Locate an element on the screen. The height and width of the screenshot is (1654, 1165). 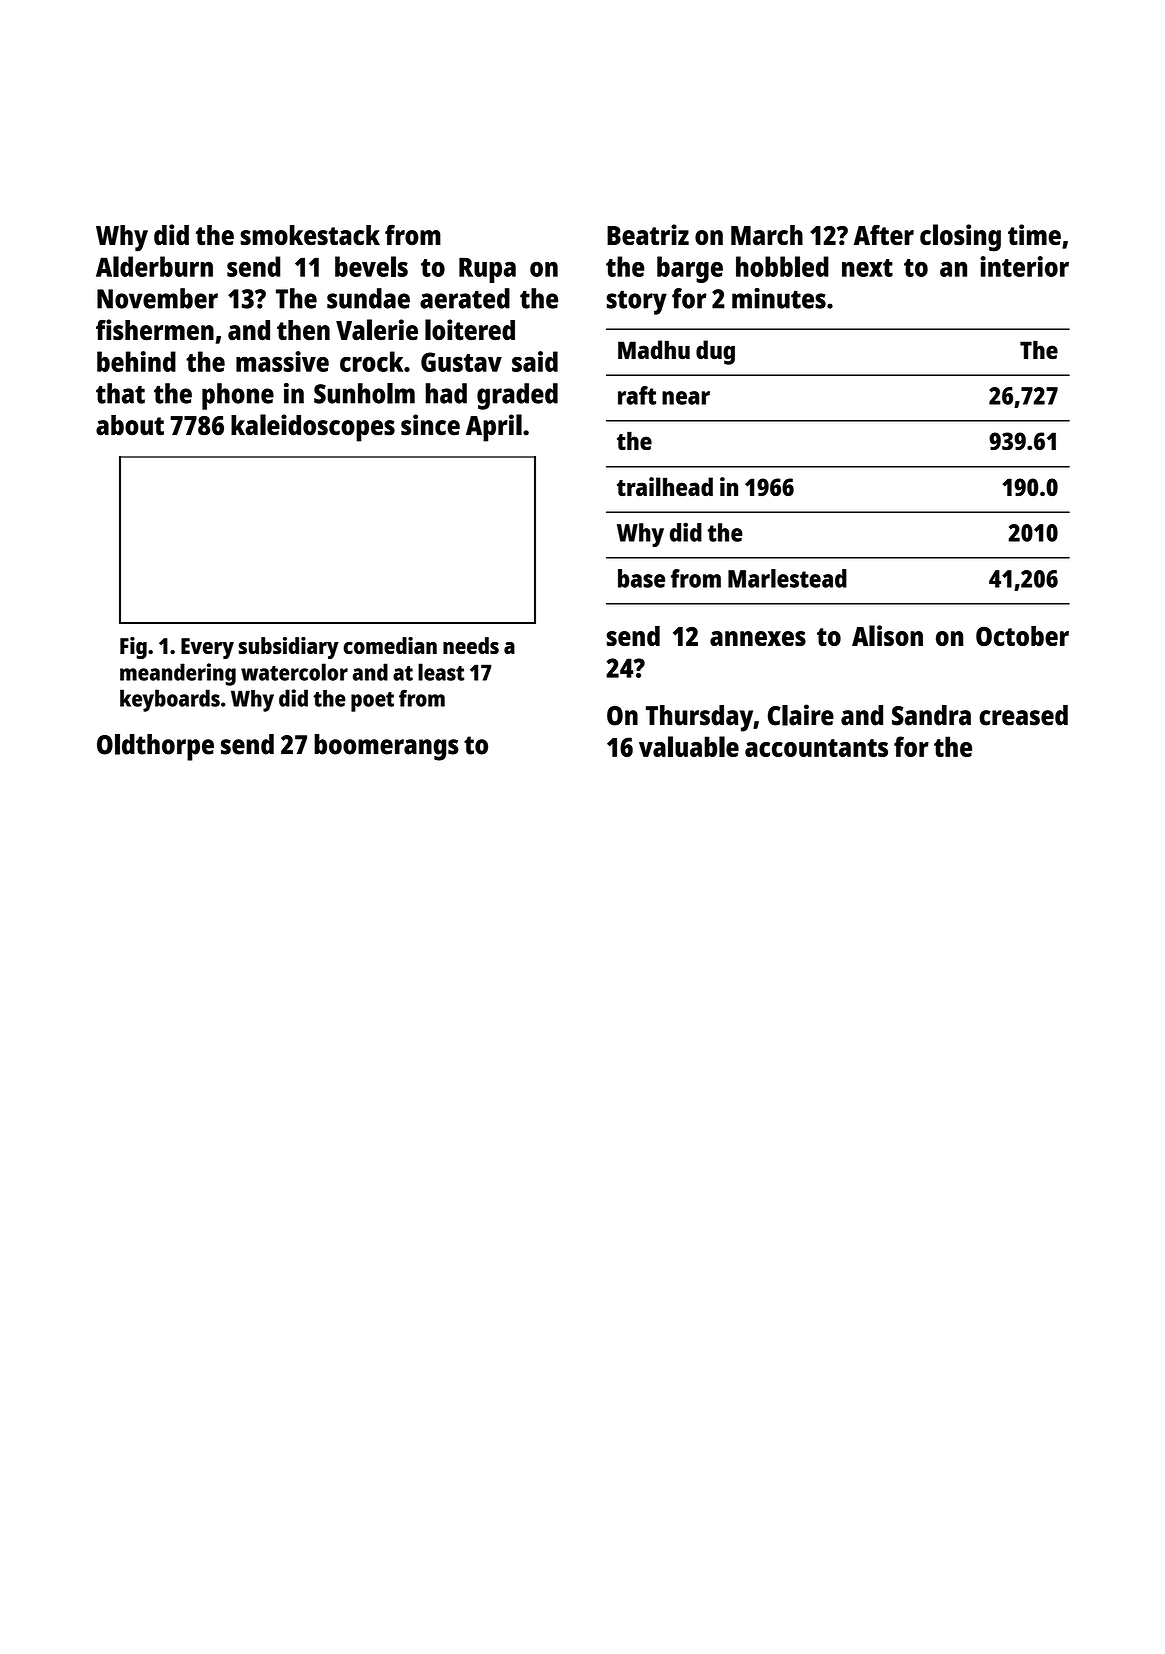
subsidiary is located at coordinates (289, 648).
